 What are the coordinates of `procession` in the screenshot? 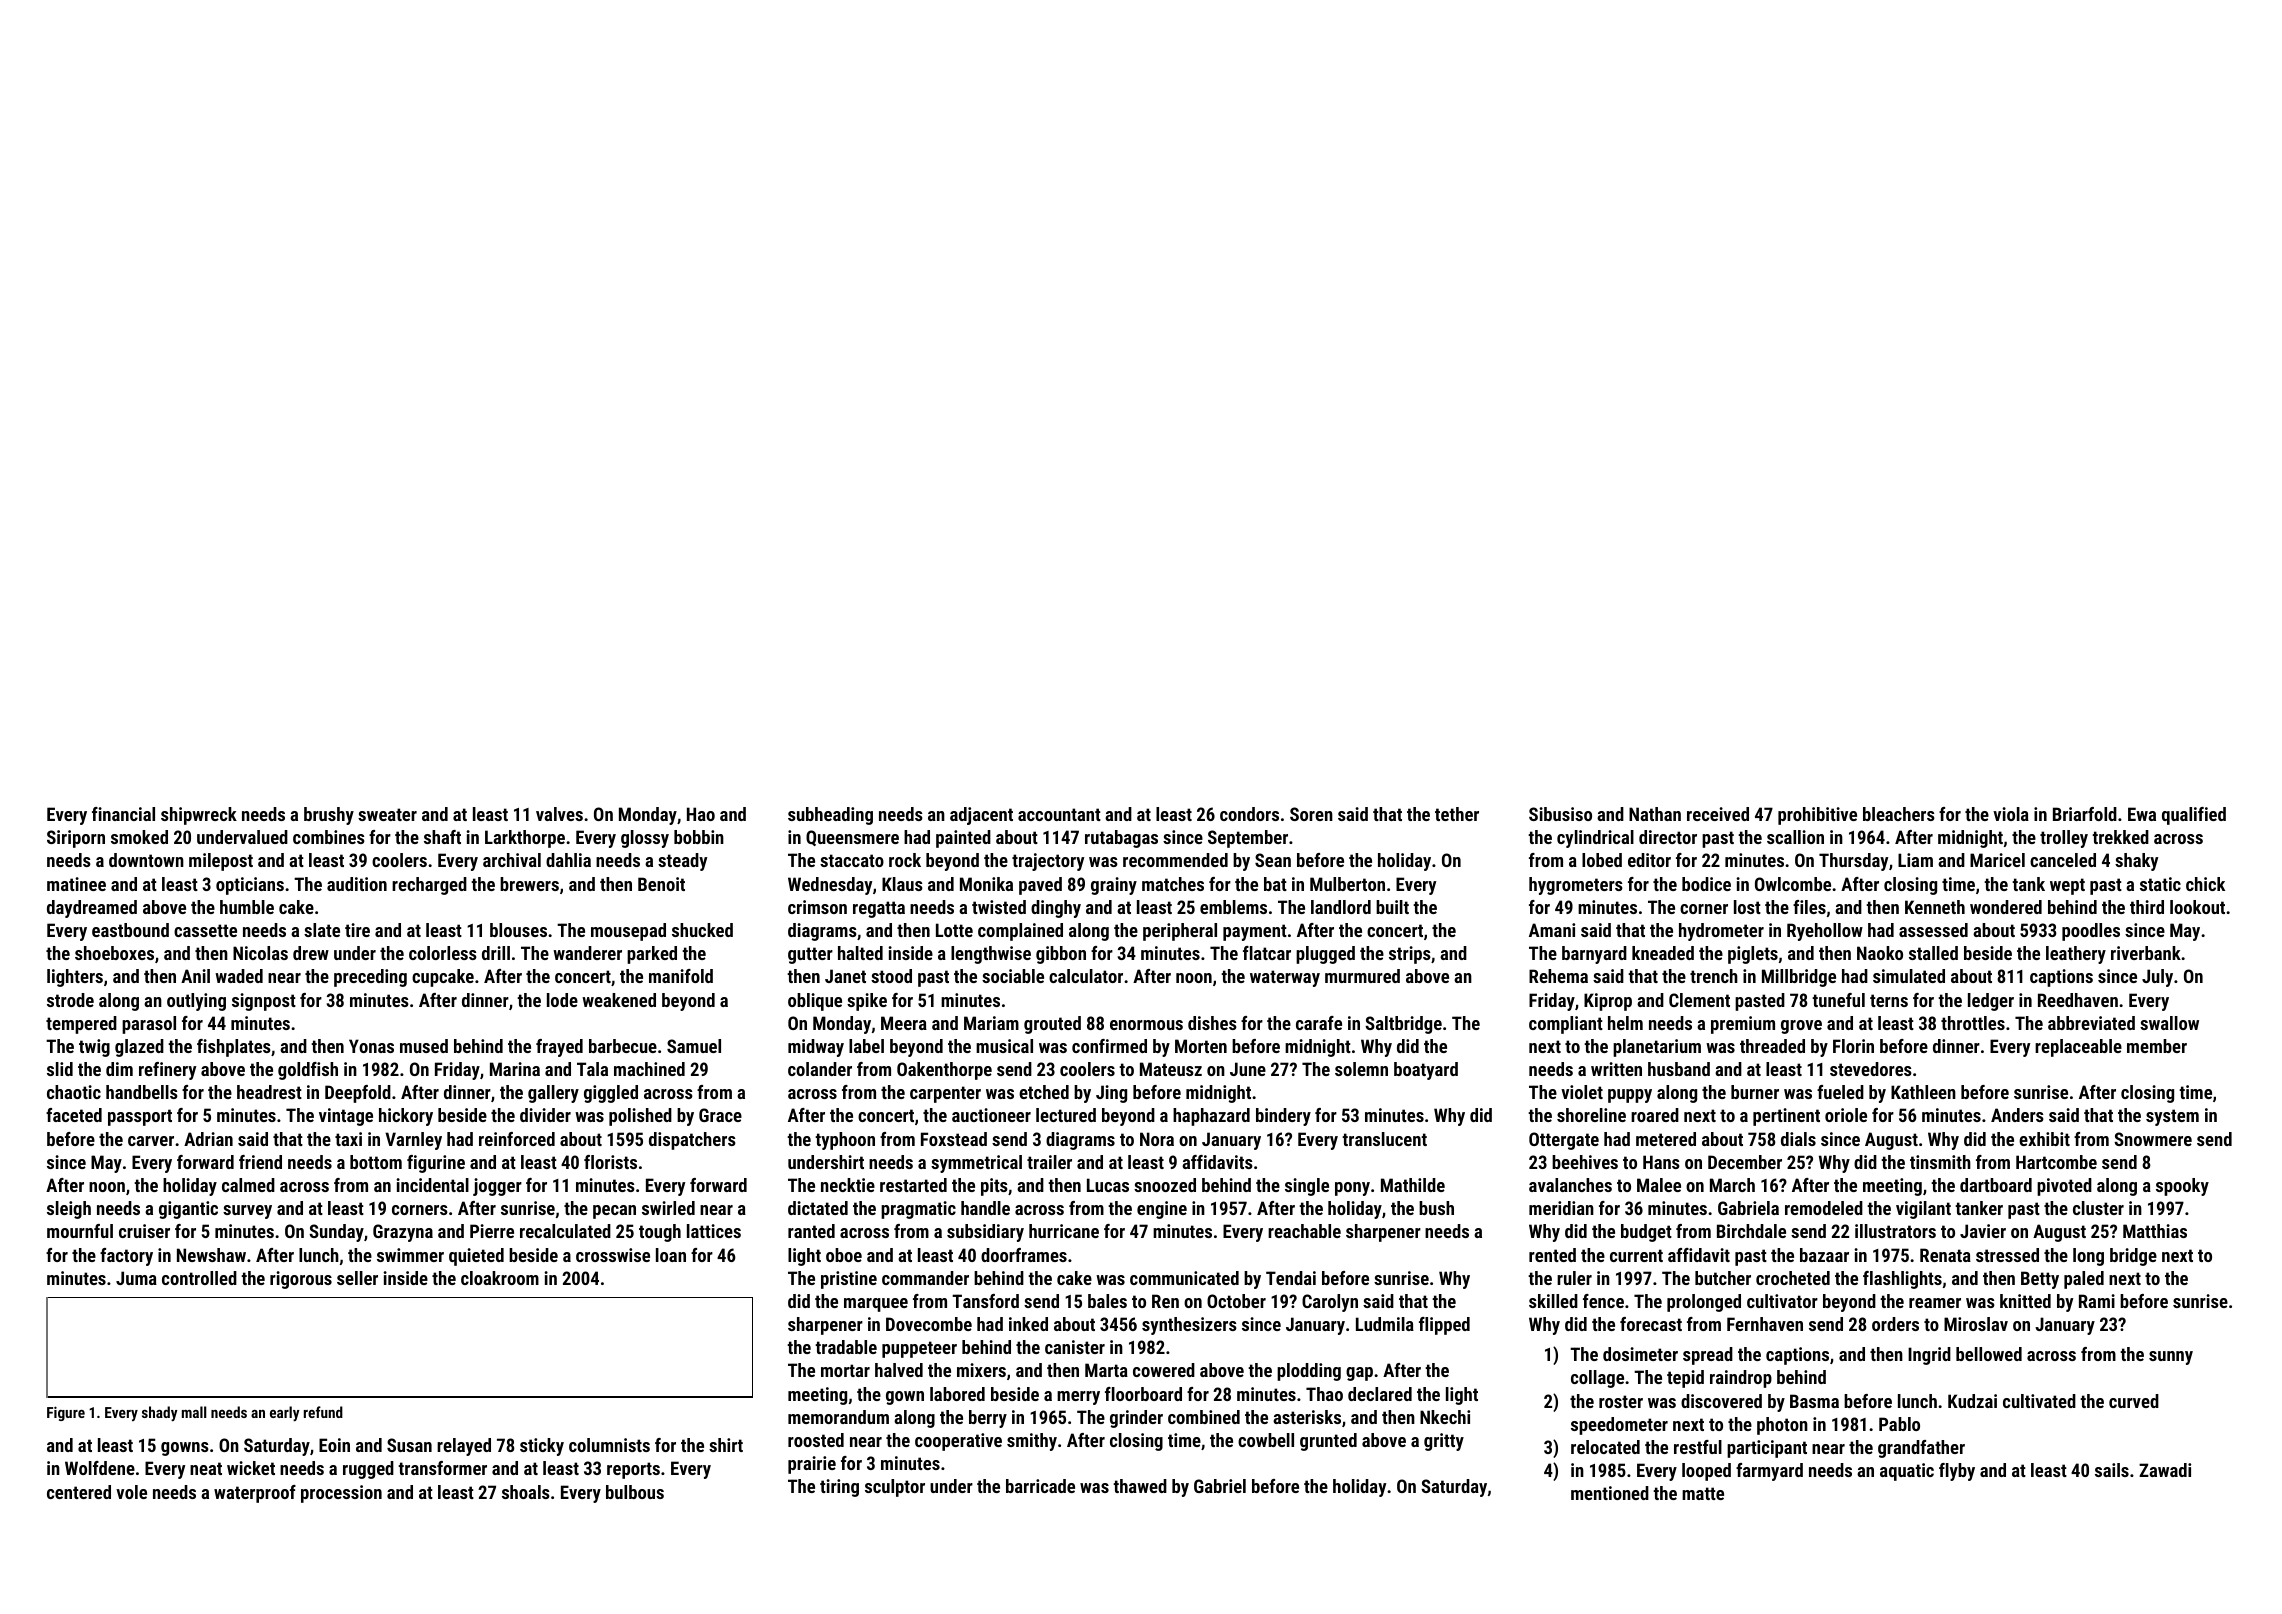 It's located at (341, 1494).
